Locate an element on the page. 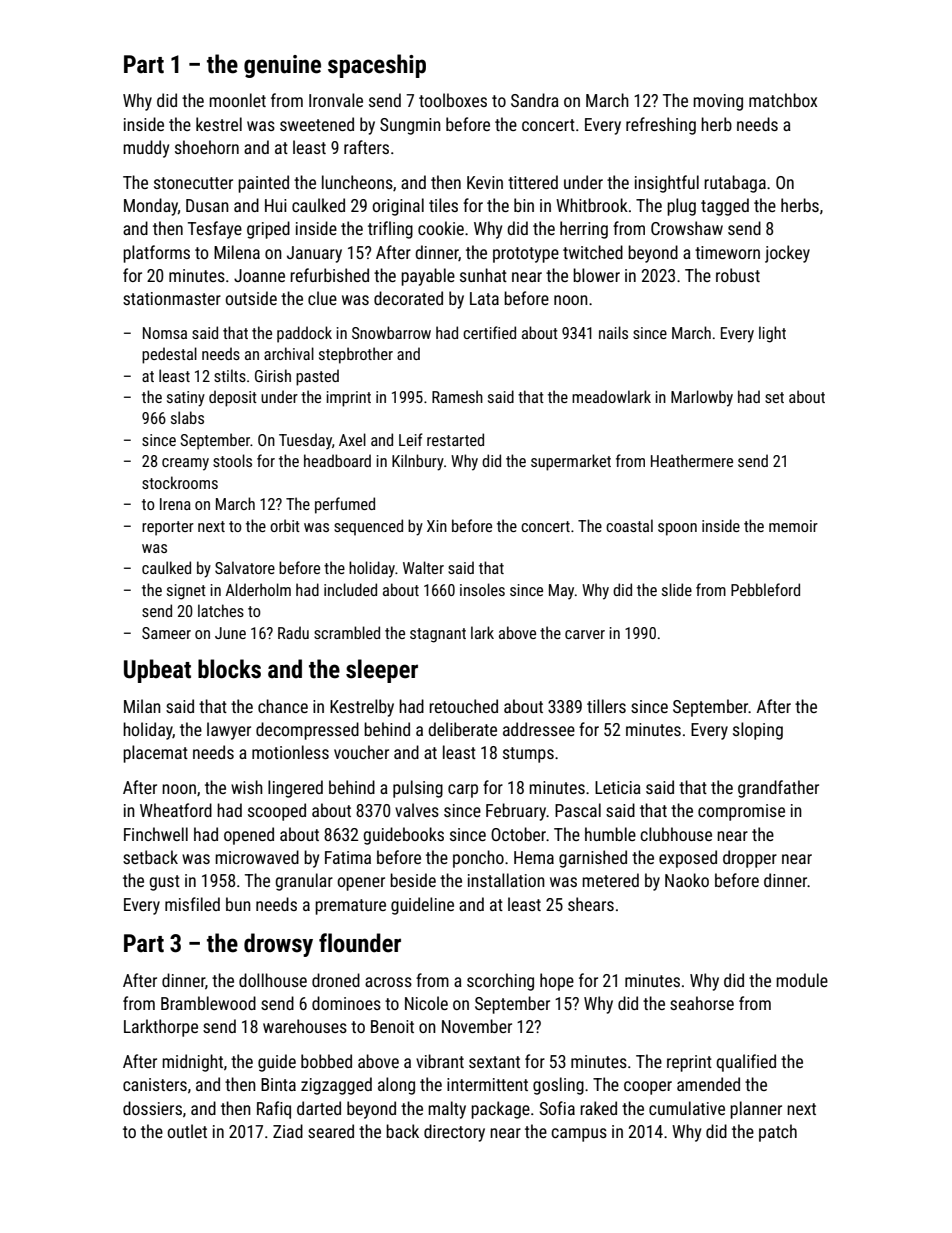  blower is located at coordinates (596, 275).
